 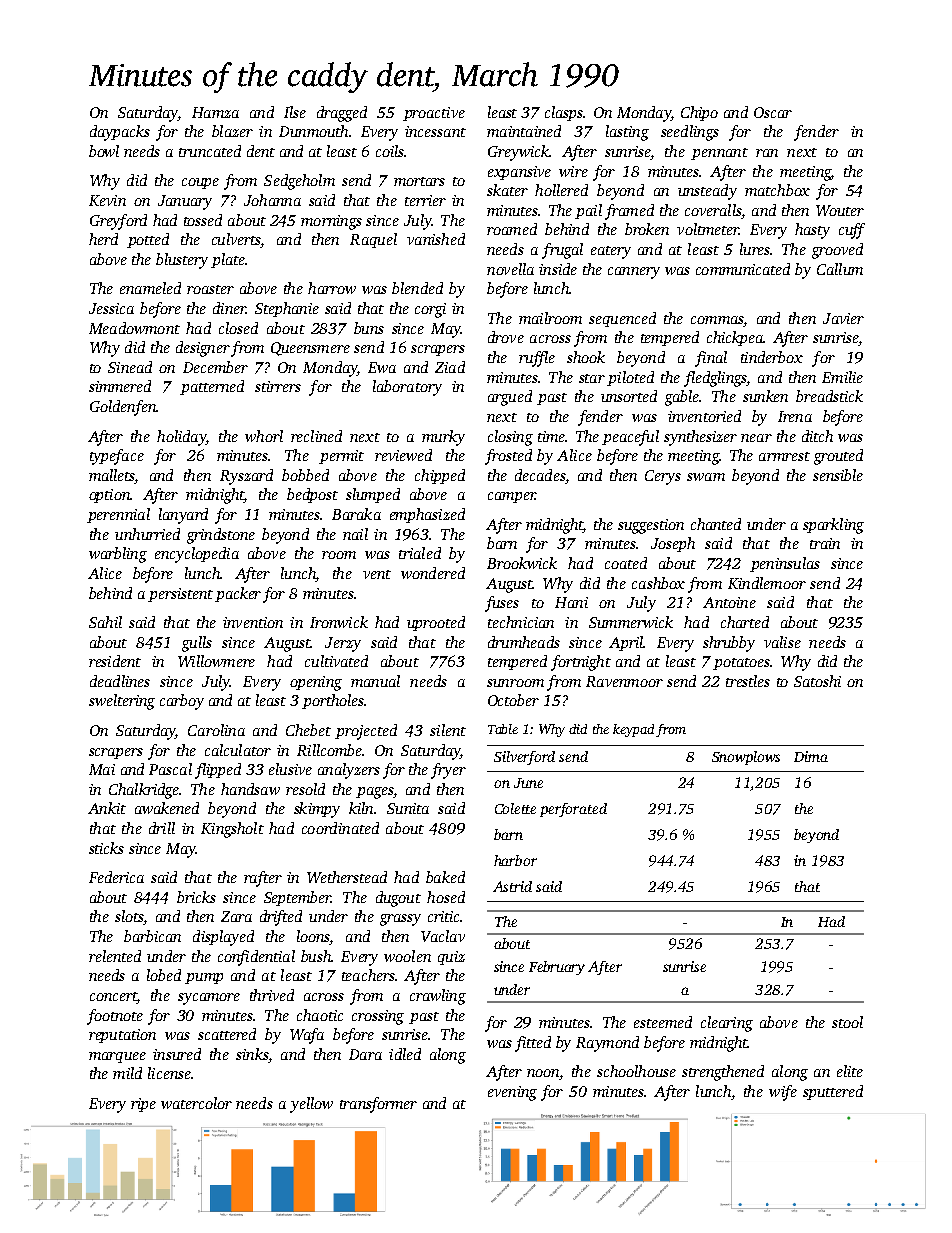 What do you see at coordinates (673, 544) in the screenshot?
I see `Joseph` at bounding box center [673, 544].
